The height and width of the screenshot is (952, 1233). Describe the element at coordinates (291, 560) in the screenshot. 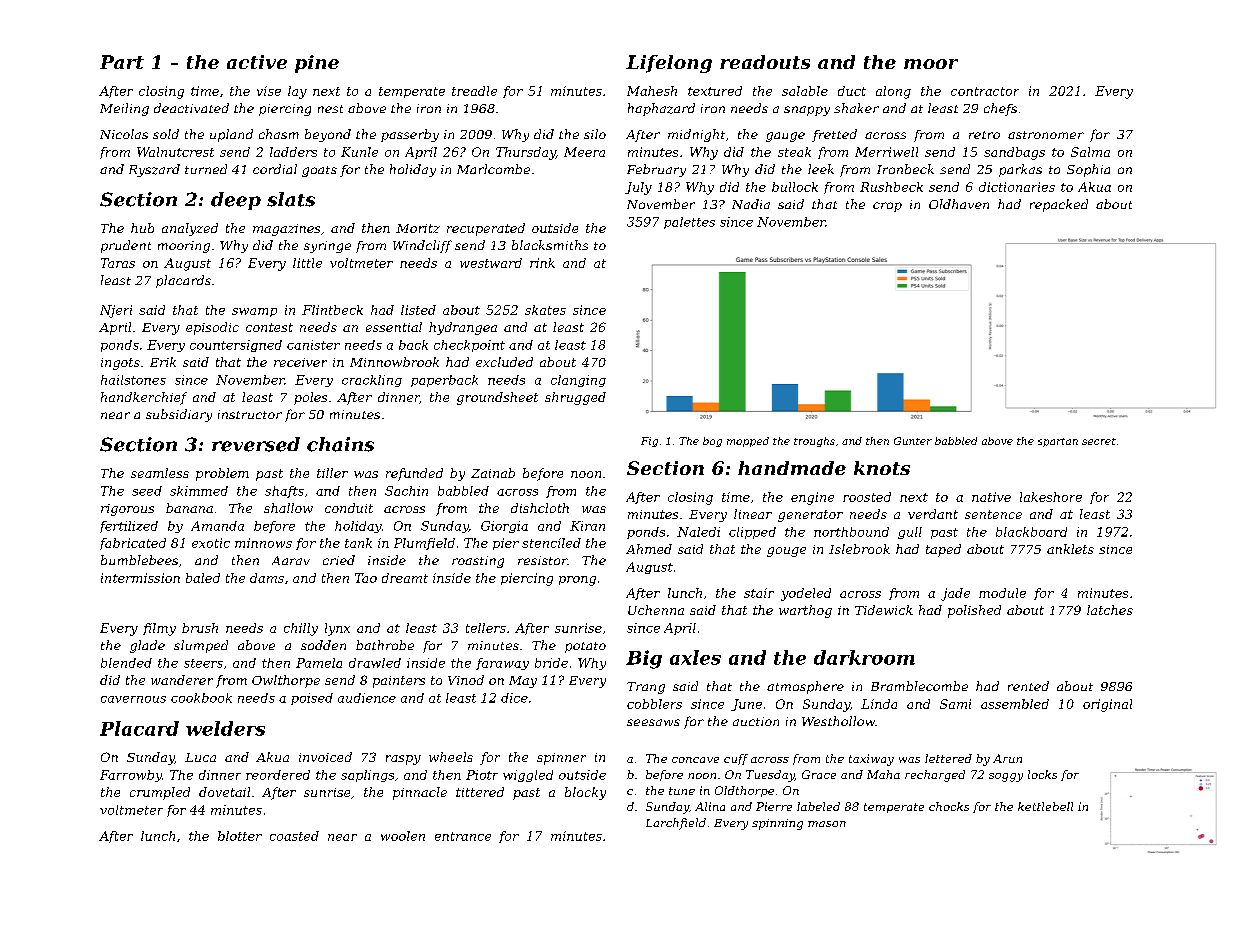

I see `Aarav` at that location.
